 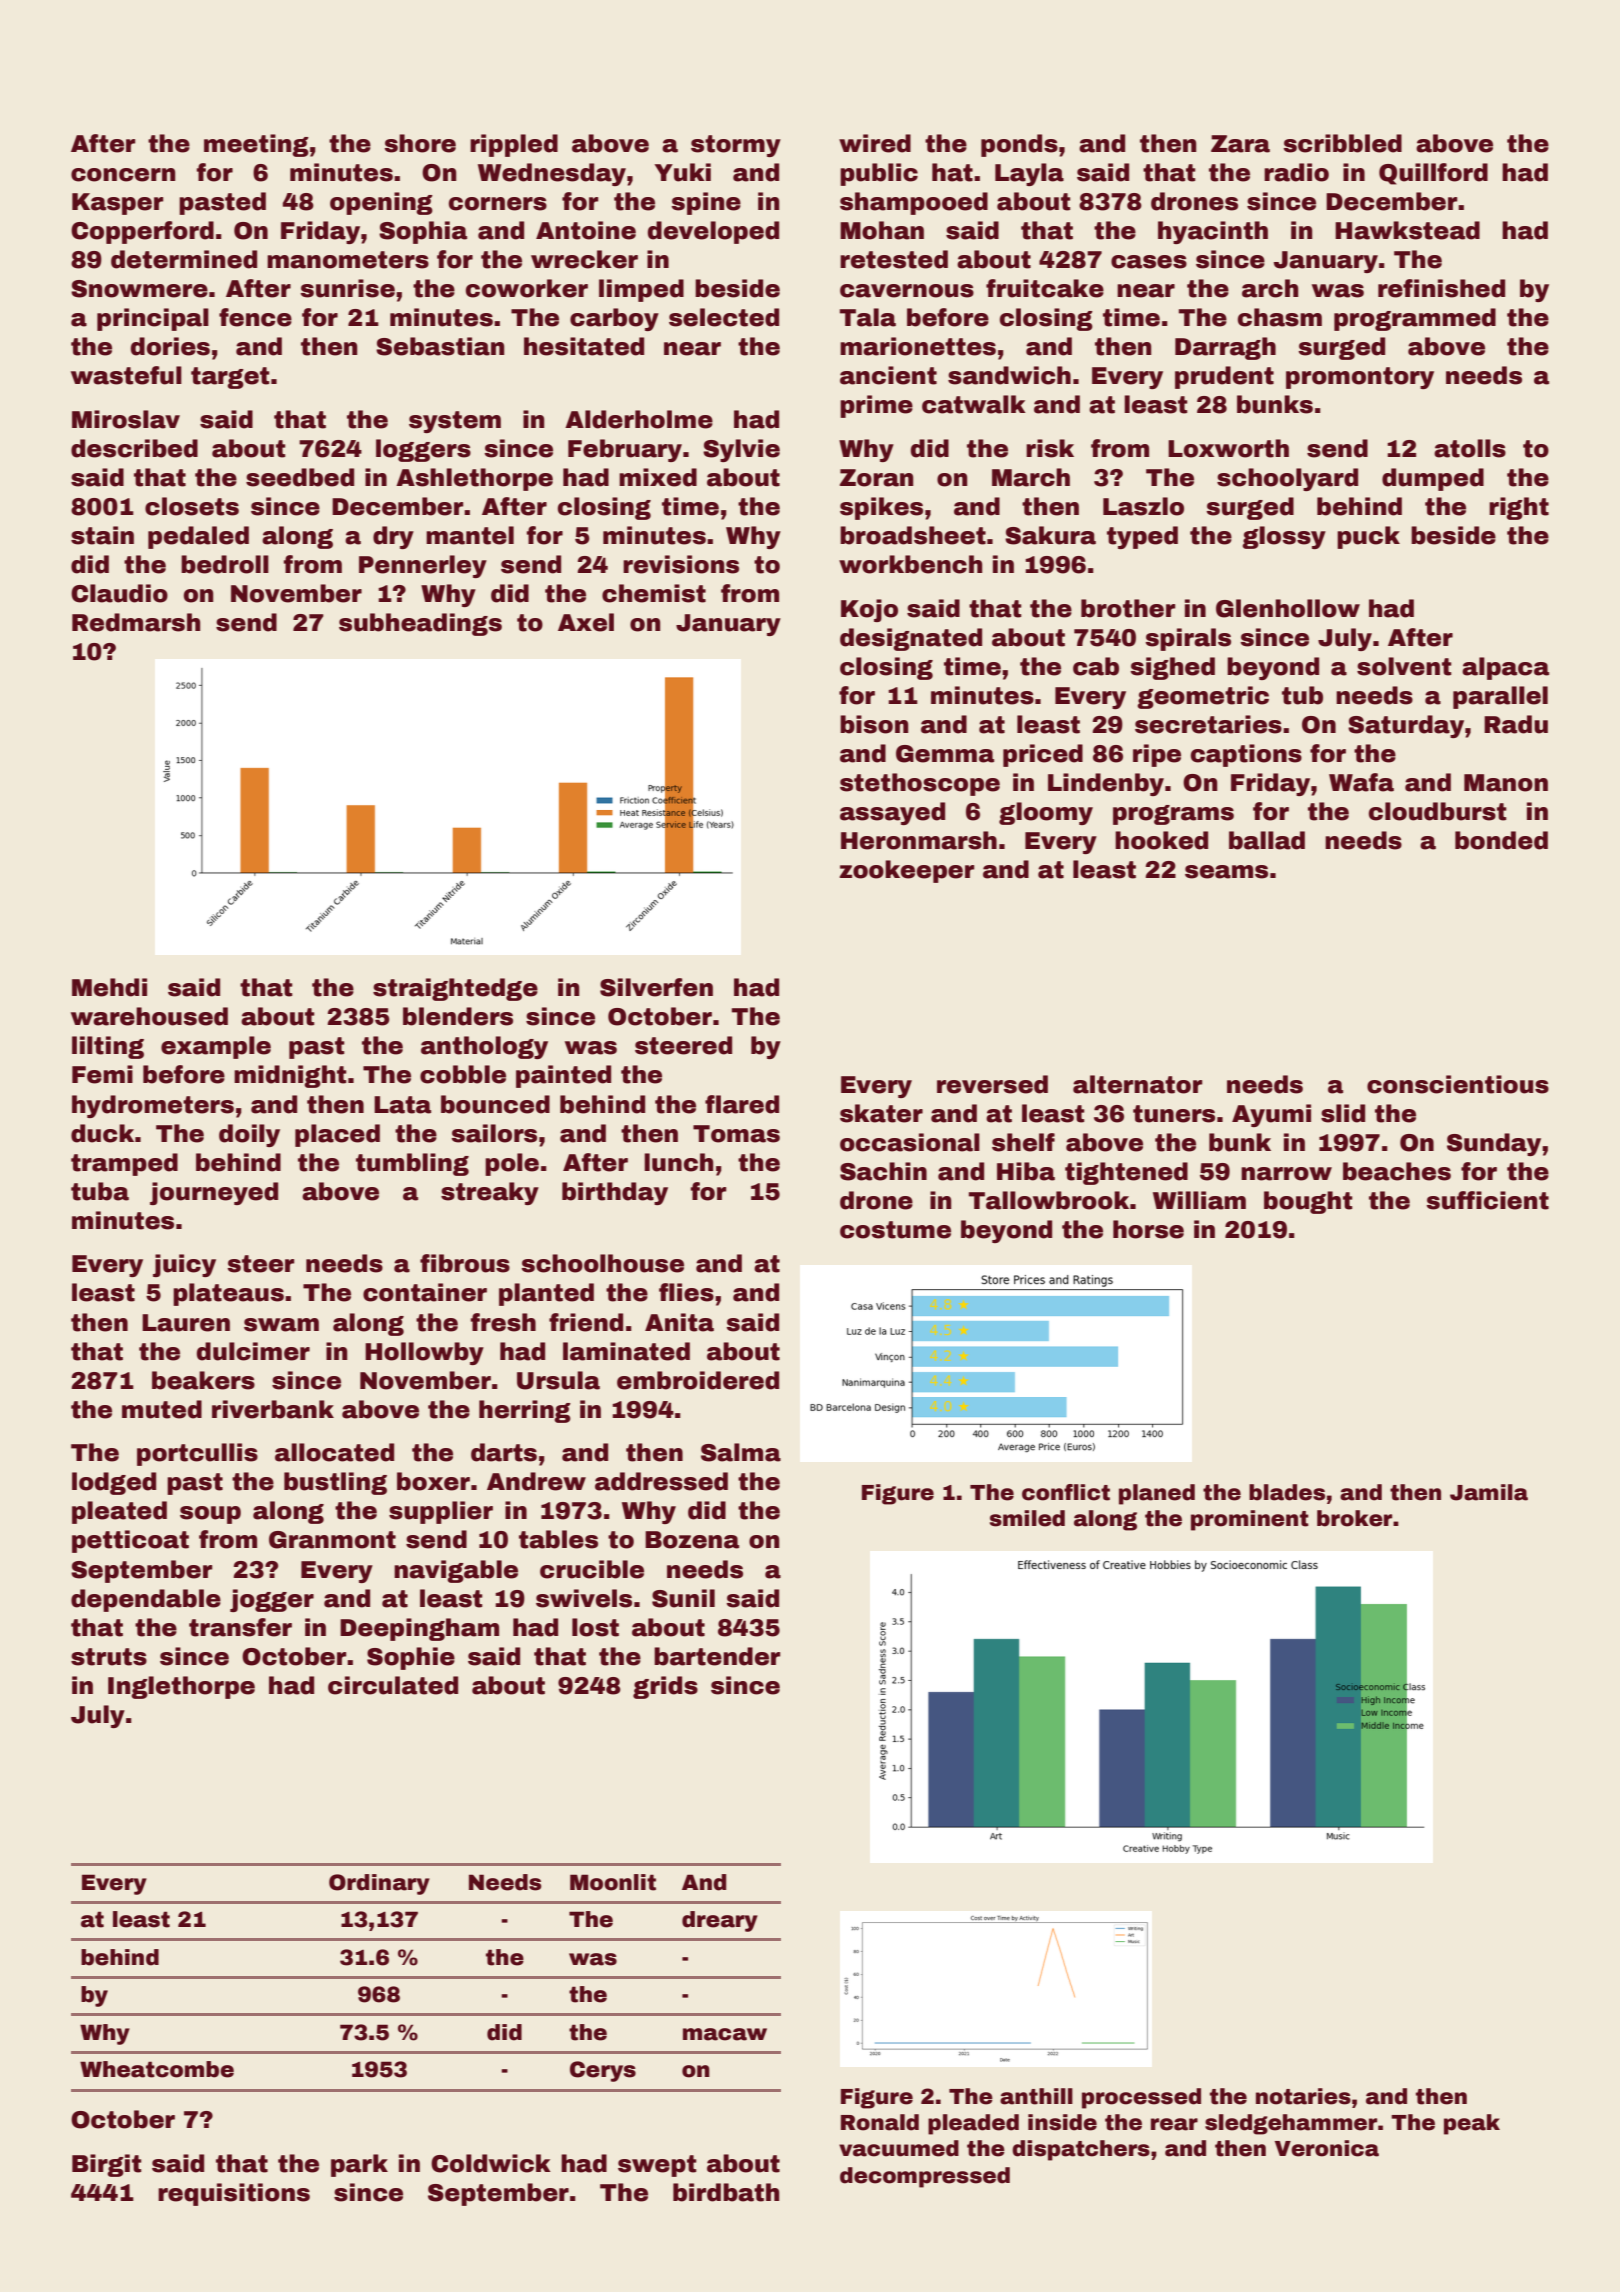 I want to click on park, so click(x=359, y=2165).
